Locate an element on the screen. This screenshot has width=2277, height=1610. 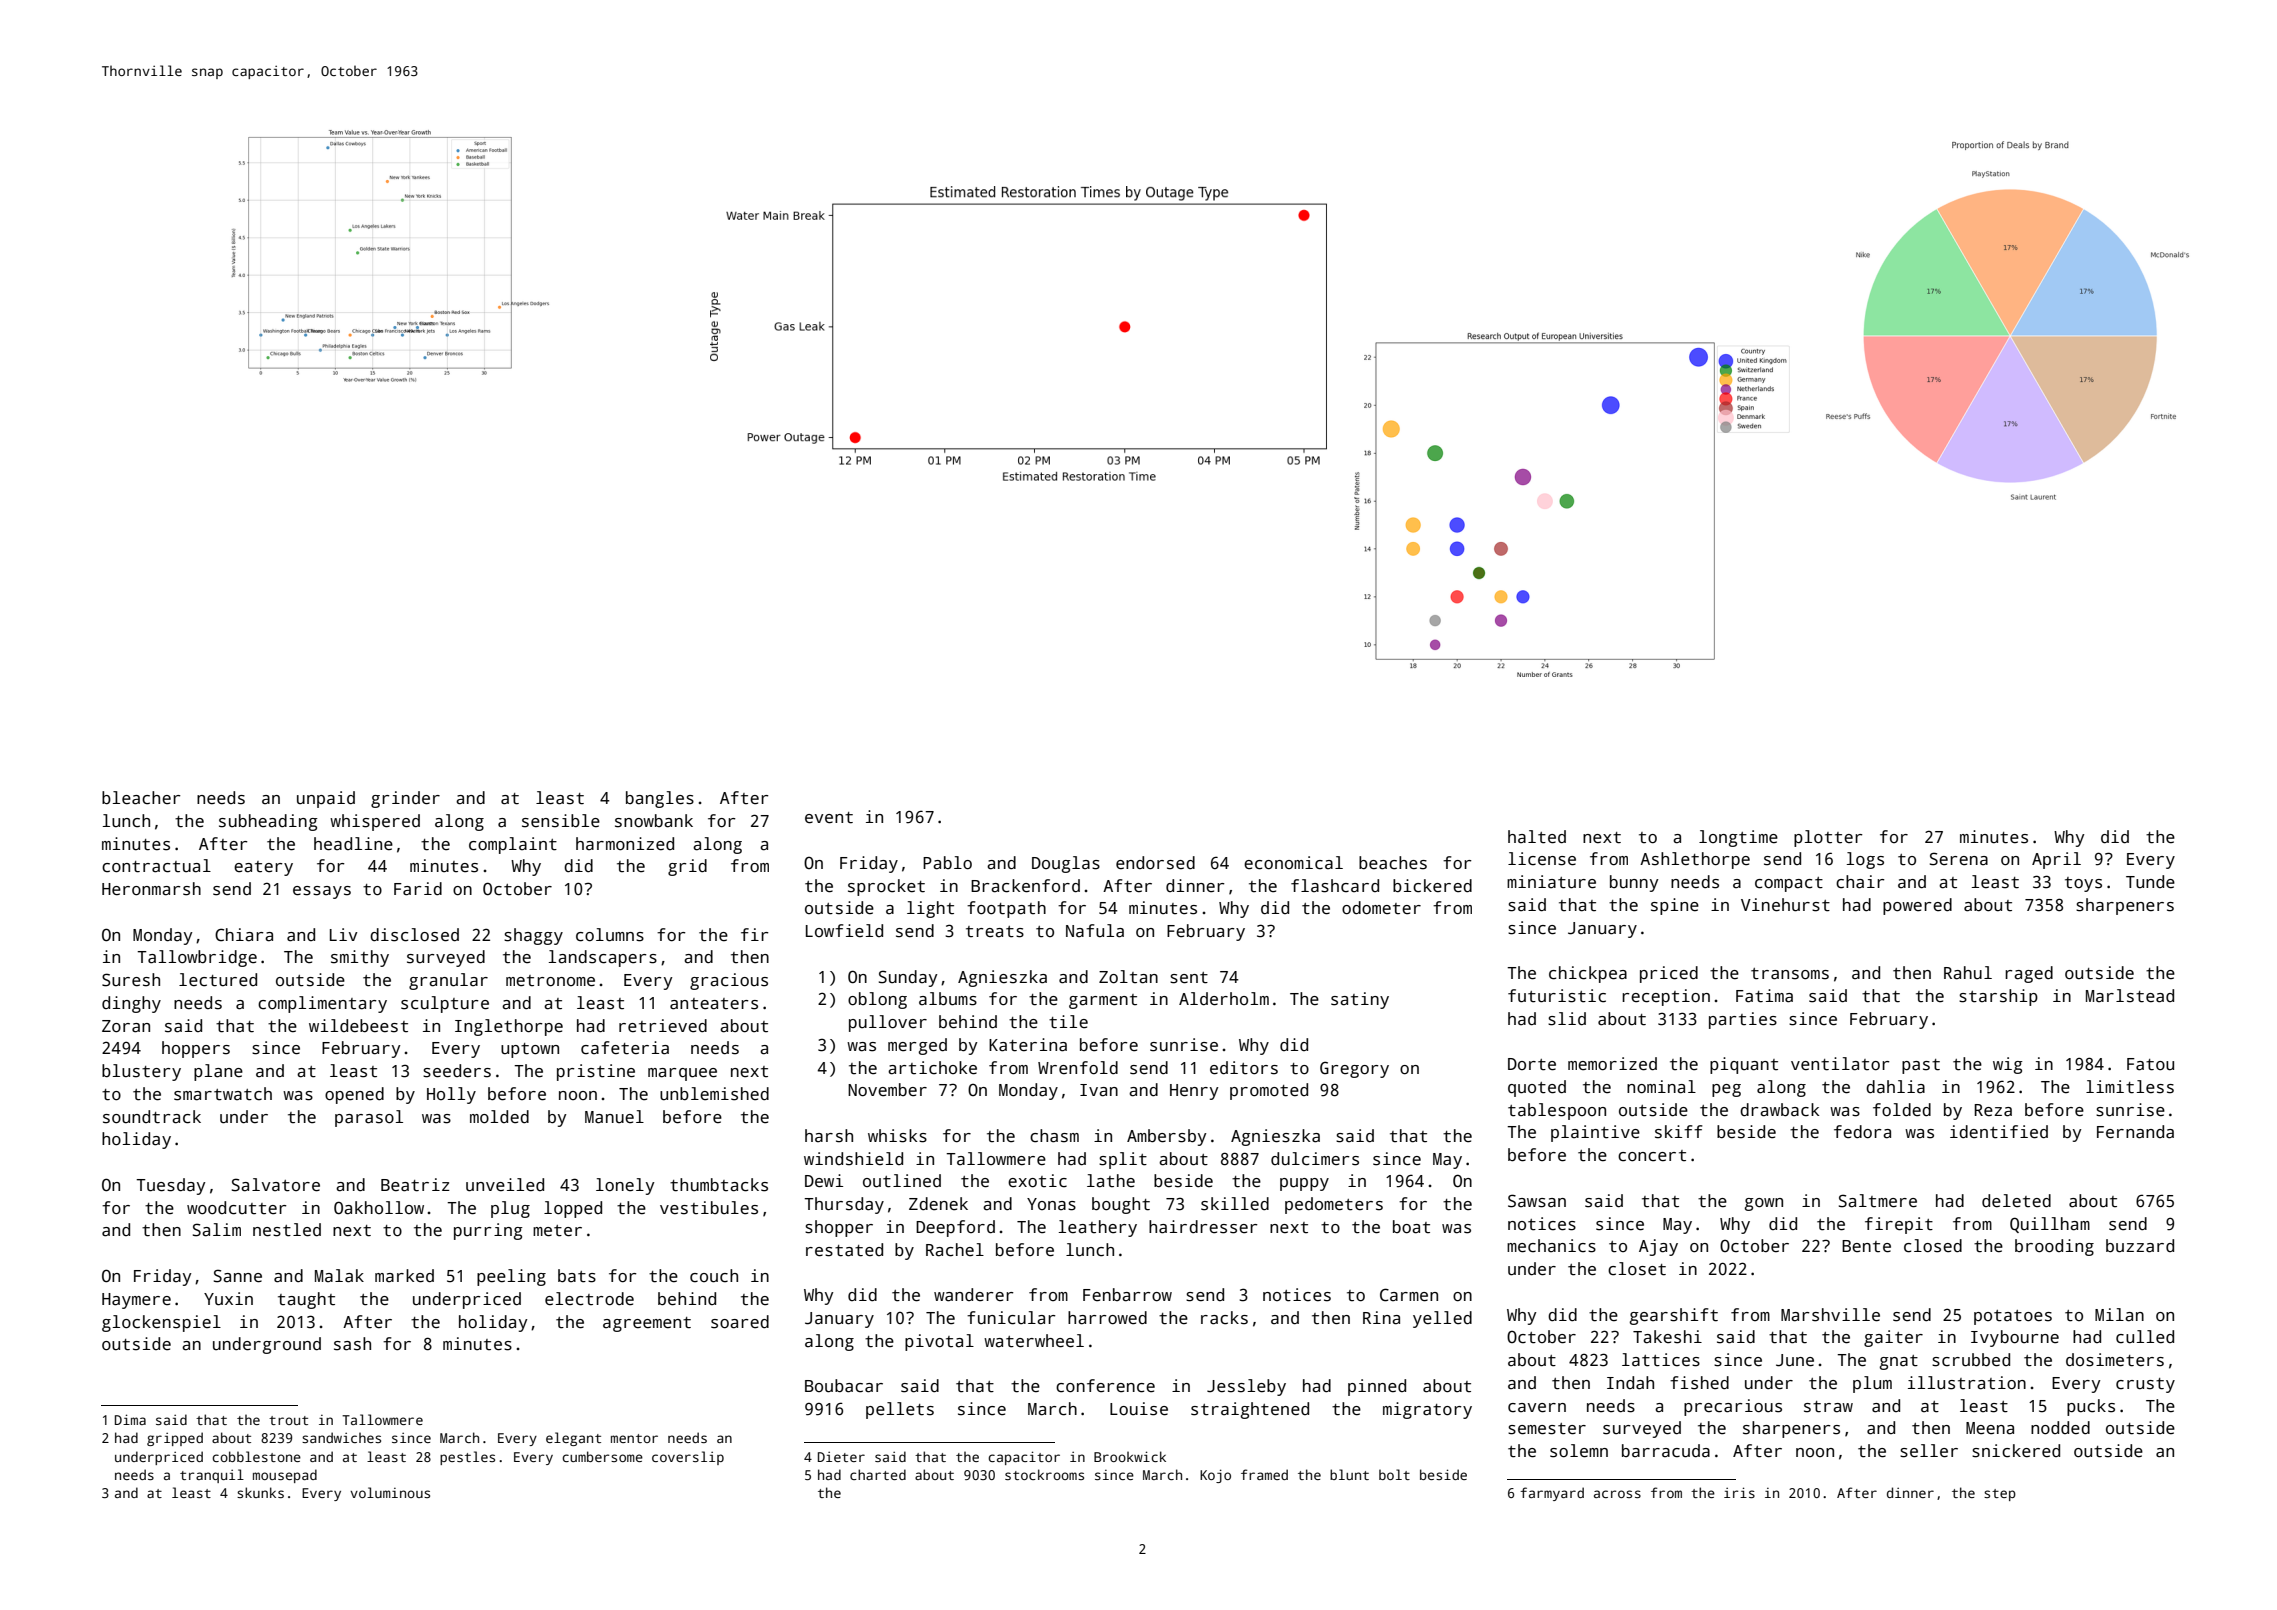
Serena is located at coordinates (1959, 859).
